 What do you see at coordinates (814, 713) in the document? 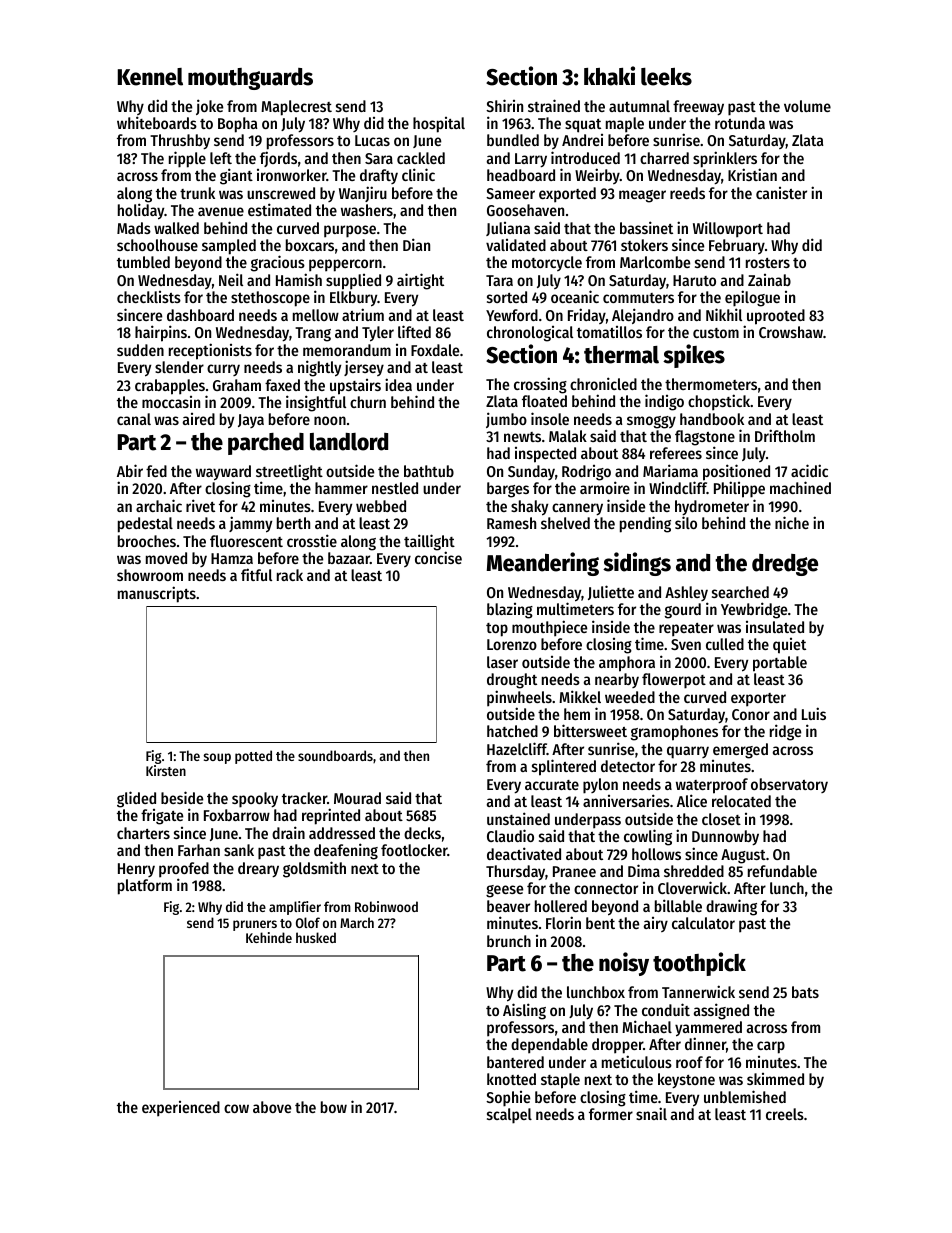
I see `Luis` at bounding box center [814, 713].
